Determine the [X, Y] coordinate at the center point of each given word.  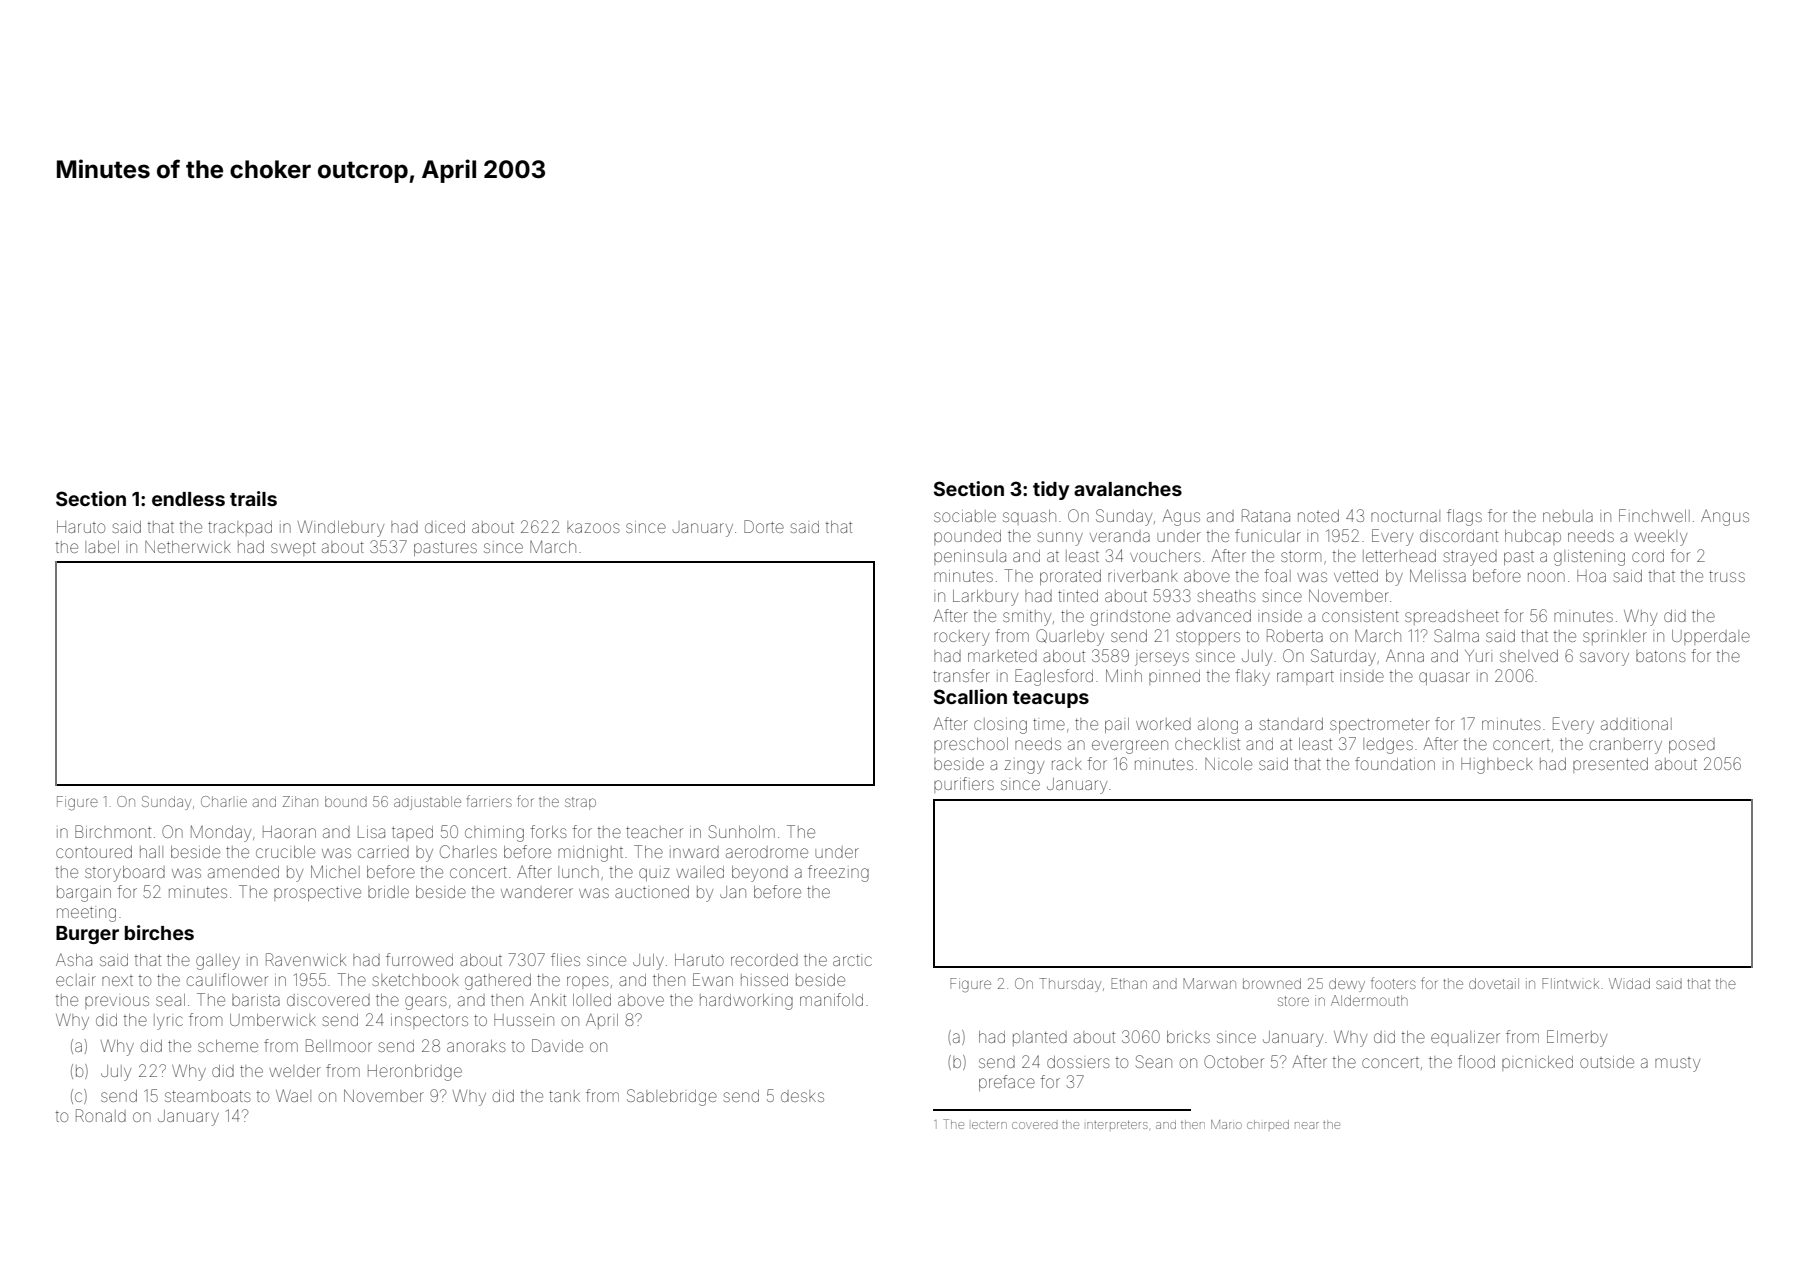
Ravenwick [306, 959]
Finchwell [1654, 515]
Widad [1629, 983]
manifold [831, 999]
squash [1029, 517]
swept [293, 549]
